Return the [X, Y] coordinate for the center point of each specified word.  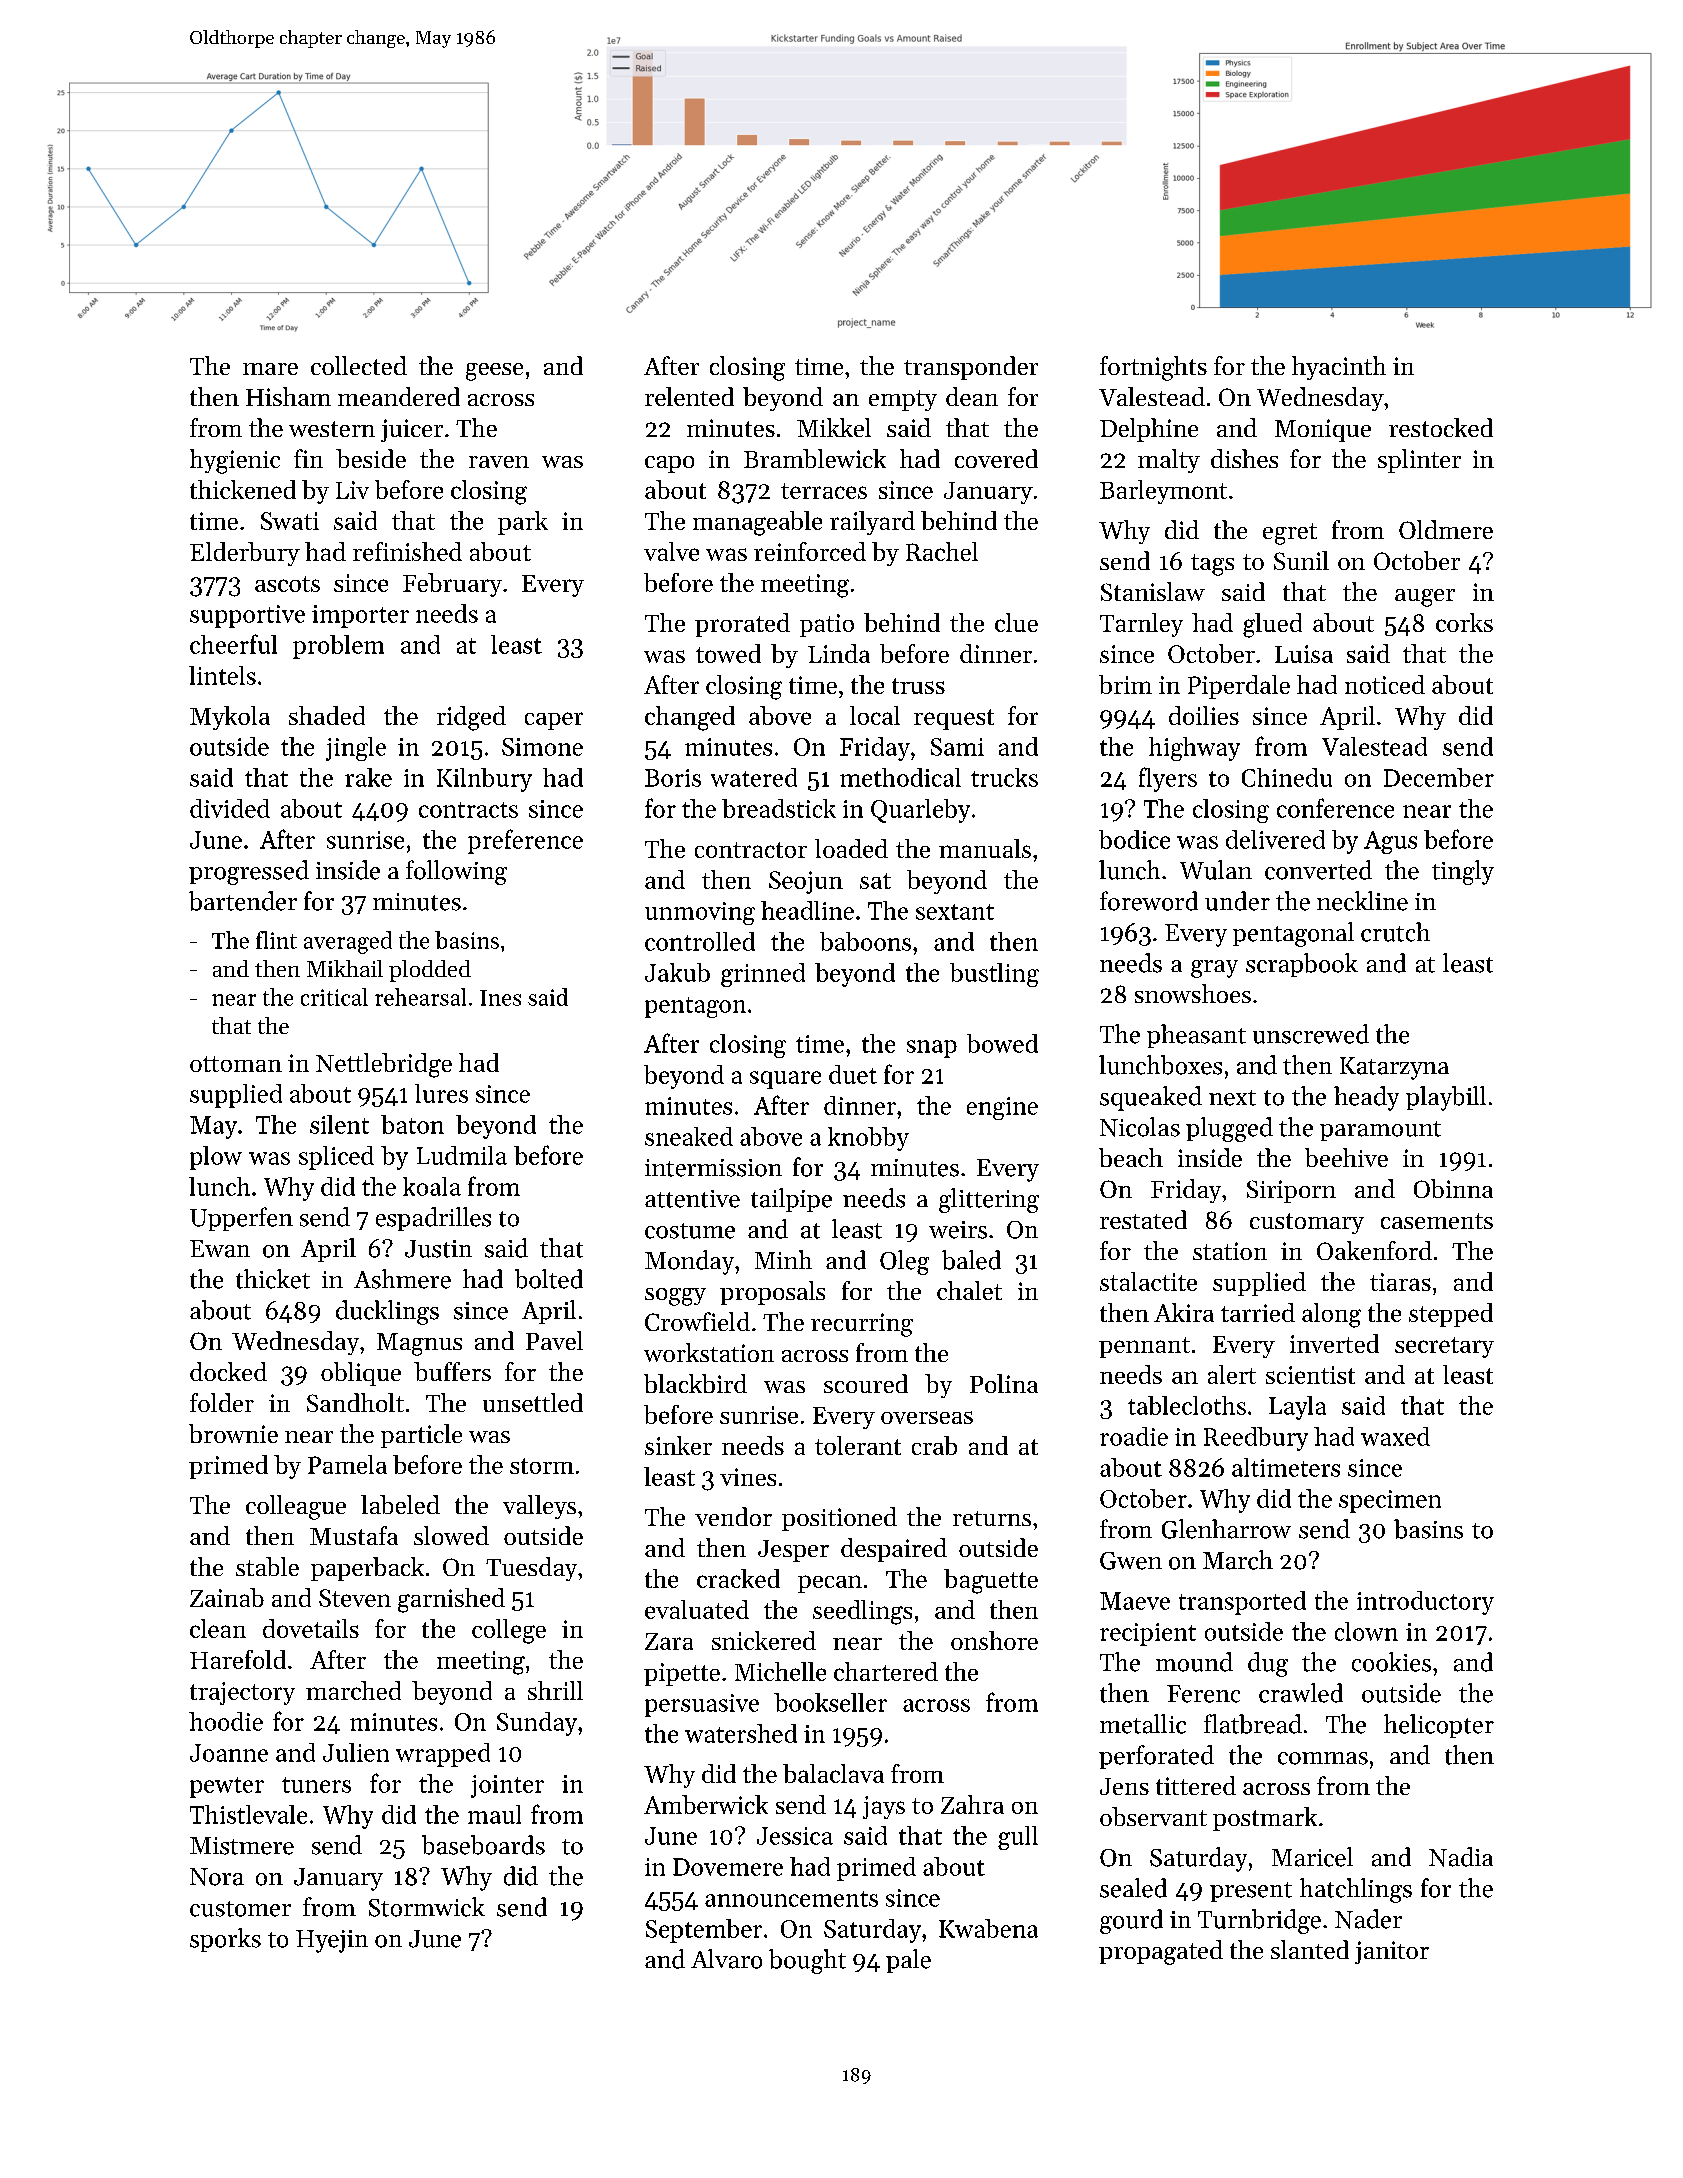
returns [992, 1518]
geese [494, 372]
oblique [361, 1374]
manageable [757, 523]
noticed [1385, 684]
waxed [1395, 1436]
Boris [673, 778]
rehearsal [420, 997]
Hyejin [332, 1941]
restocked [1441, 427]
